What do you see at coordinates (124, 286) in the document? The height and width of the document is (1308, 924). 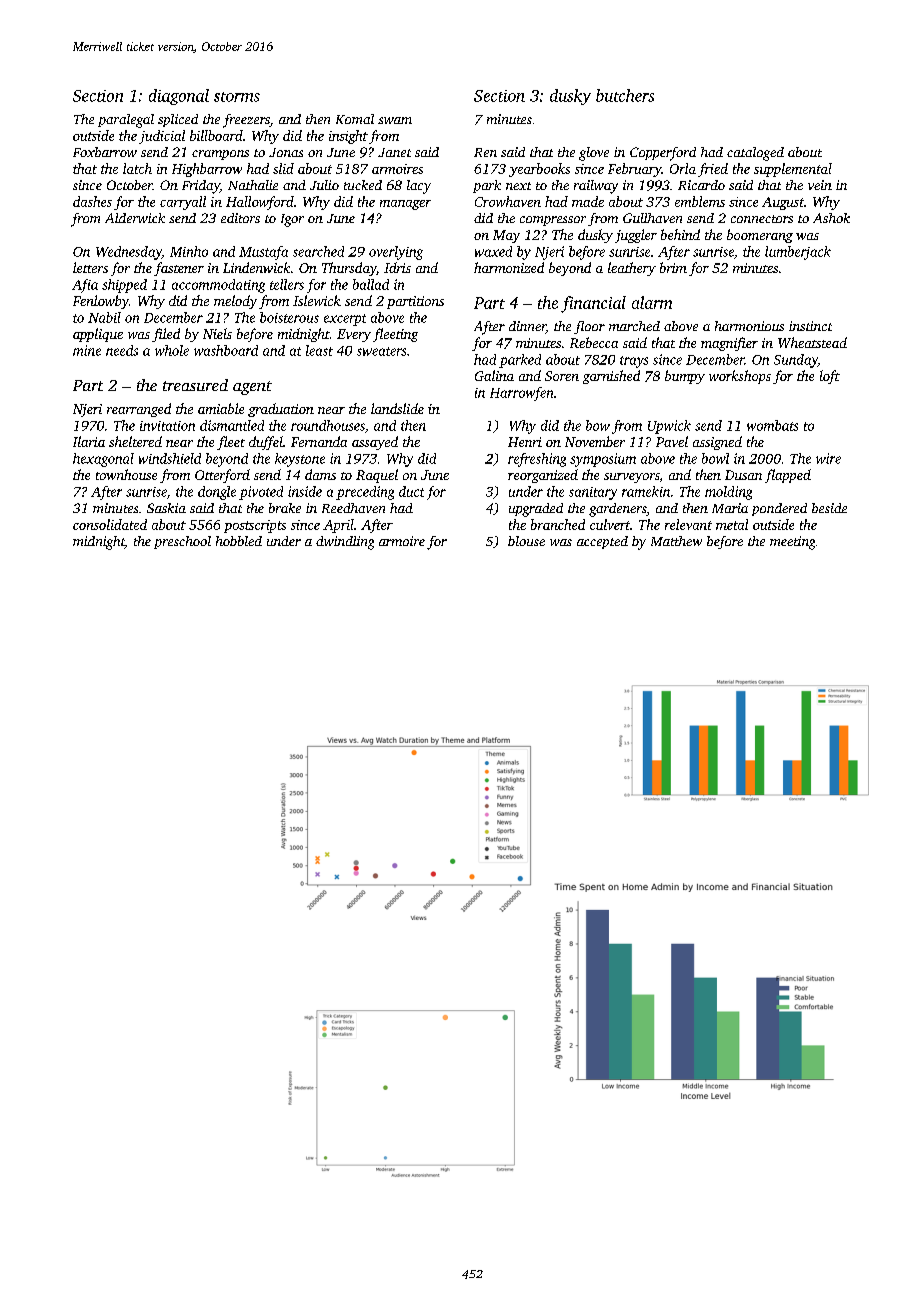 I see `shipped` at bounding box center [124, 286].
